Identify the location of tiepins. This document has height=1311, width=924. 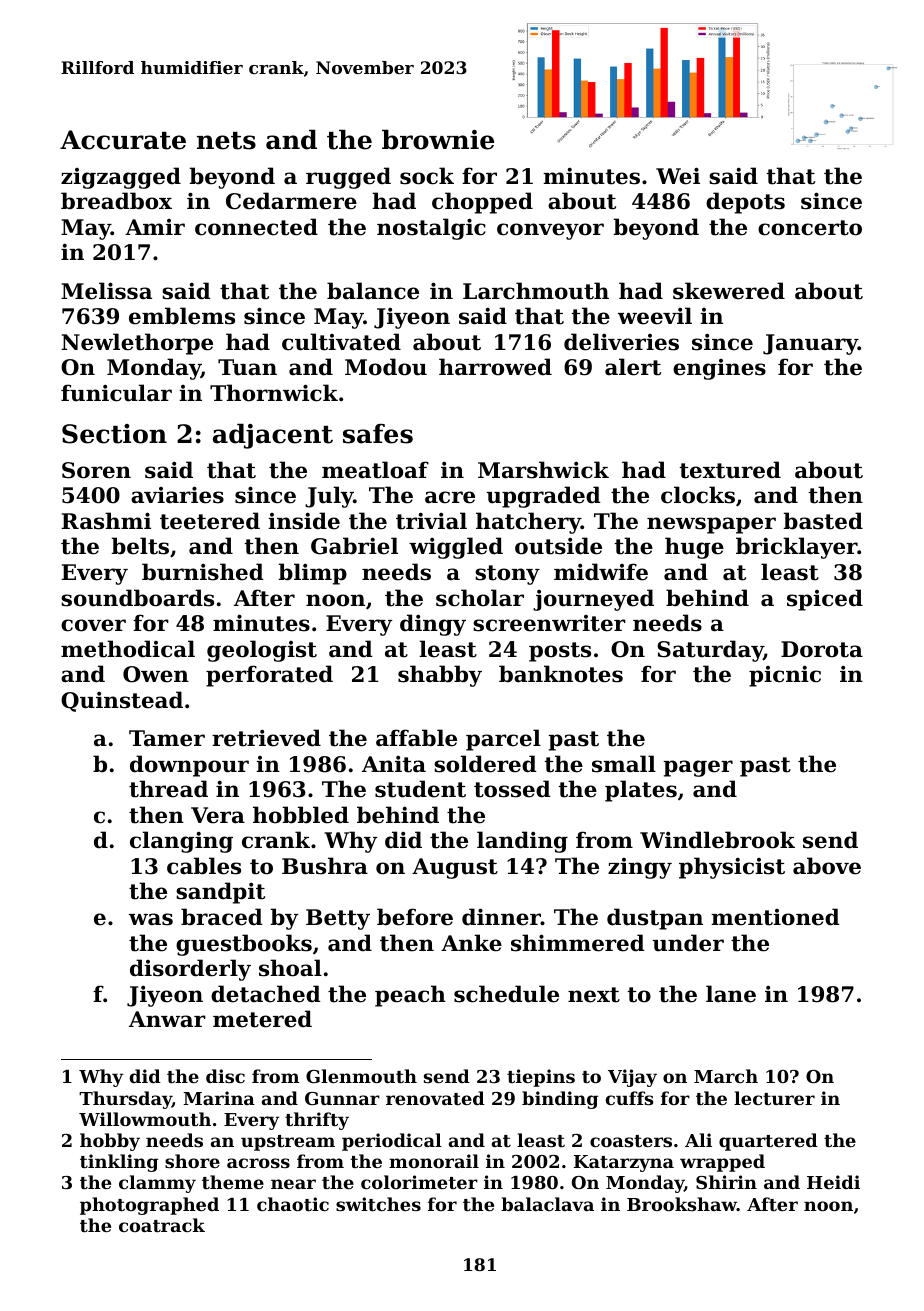
(541, 1078).
